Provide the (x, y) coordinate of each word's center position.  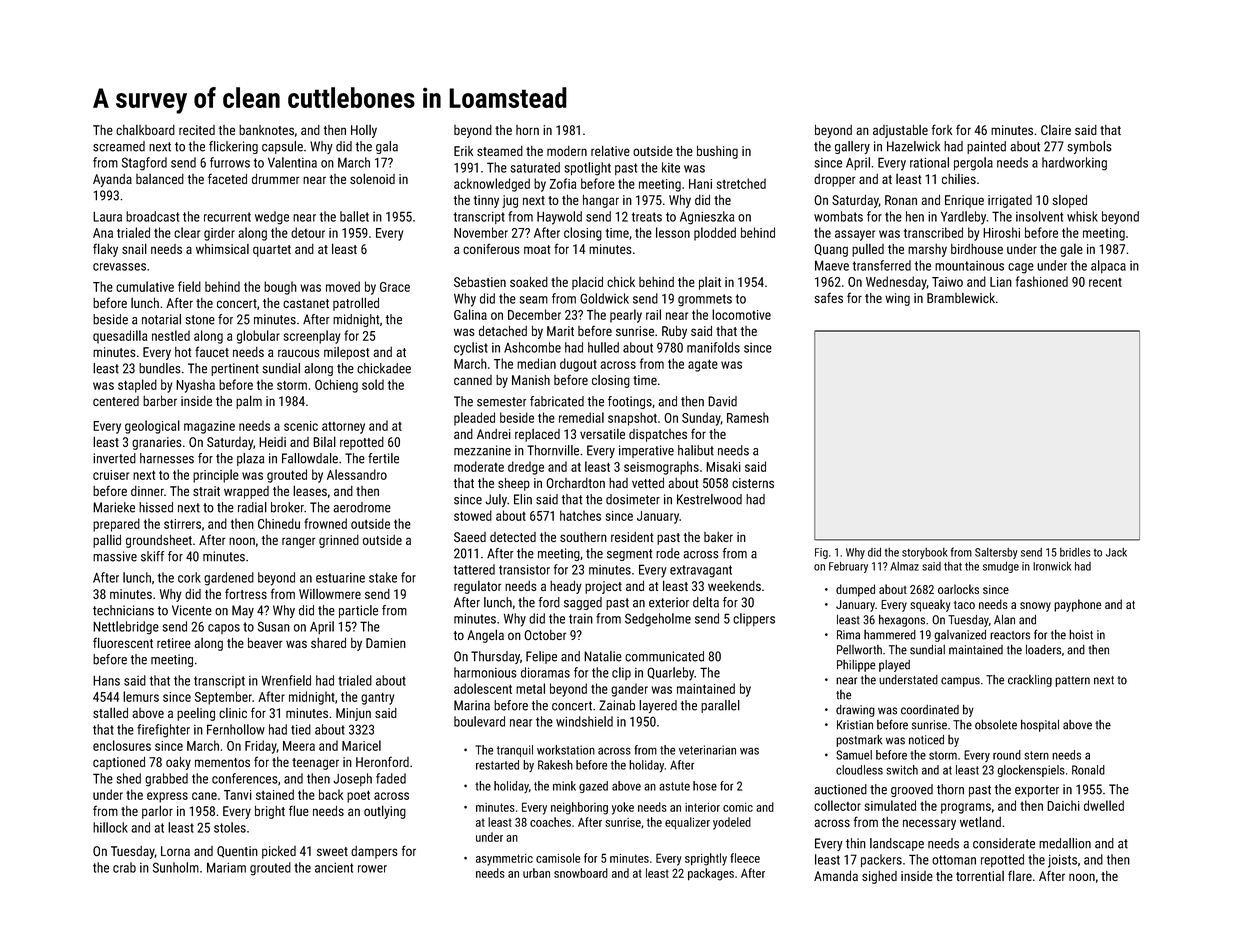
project (603, 587)
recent (1105, 282)
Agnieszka (707, 218)
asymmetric (504, 860)
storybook (925, 553)
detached (503, 331)
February (848, 567)
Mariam (226, 867)
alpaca (1108, 266)
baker (718, 537)
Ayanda (112, 180)
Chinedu (279, 523)
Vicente (192, 610)
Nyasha (195, 386)
